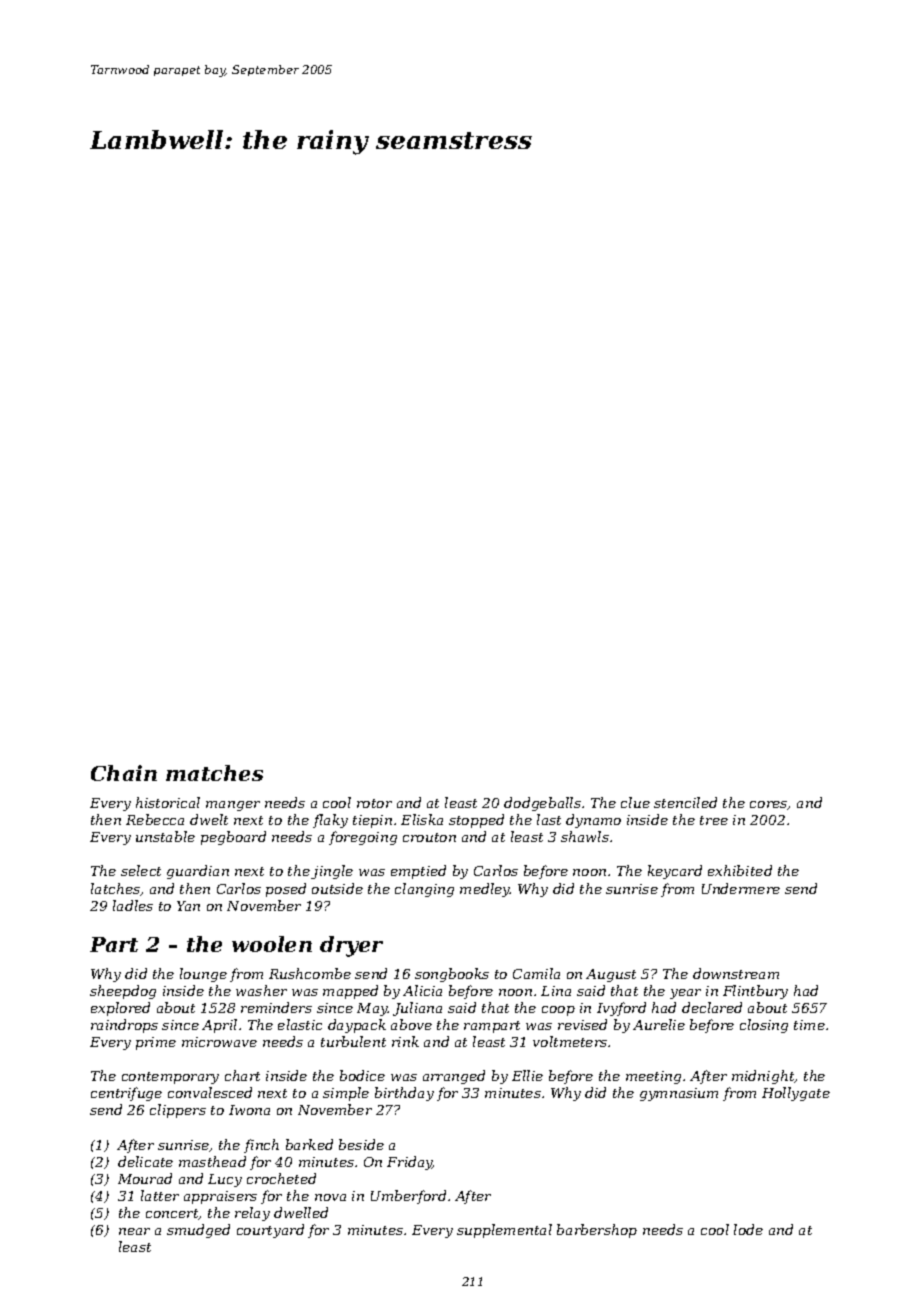 This screenshot has width=924, height=1314. Describe the element at coordinates (769, 805) in the screenshot. I see `cores` at that location.
